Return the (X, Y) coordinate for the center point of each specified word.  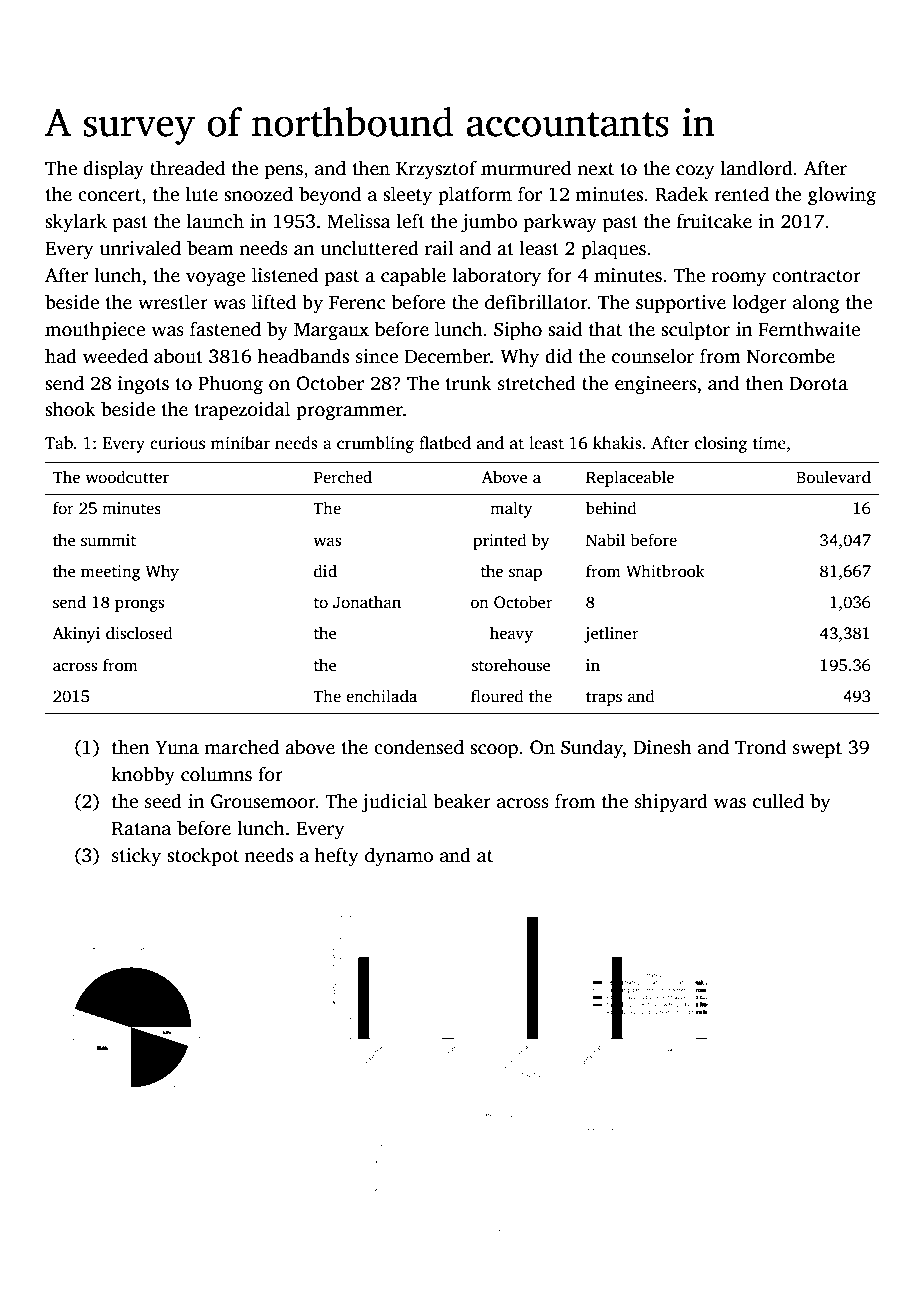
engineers (655, 385)
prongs (139, 605)
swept (817, 750)
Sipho (518, 331)
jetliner (611, 634)
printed (500, 541)
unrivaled (140, 248)
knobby (143, 776)
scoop (494, 751)
